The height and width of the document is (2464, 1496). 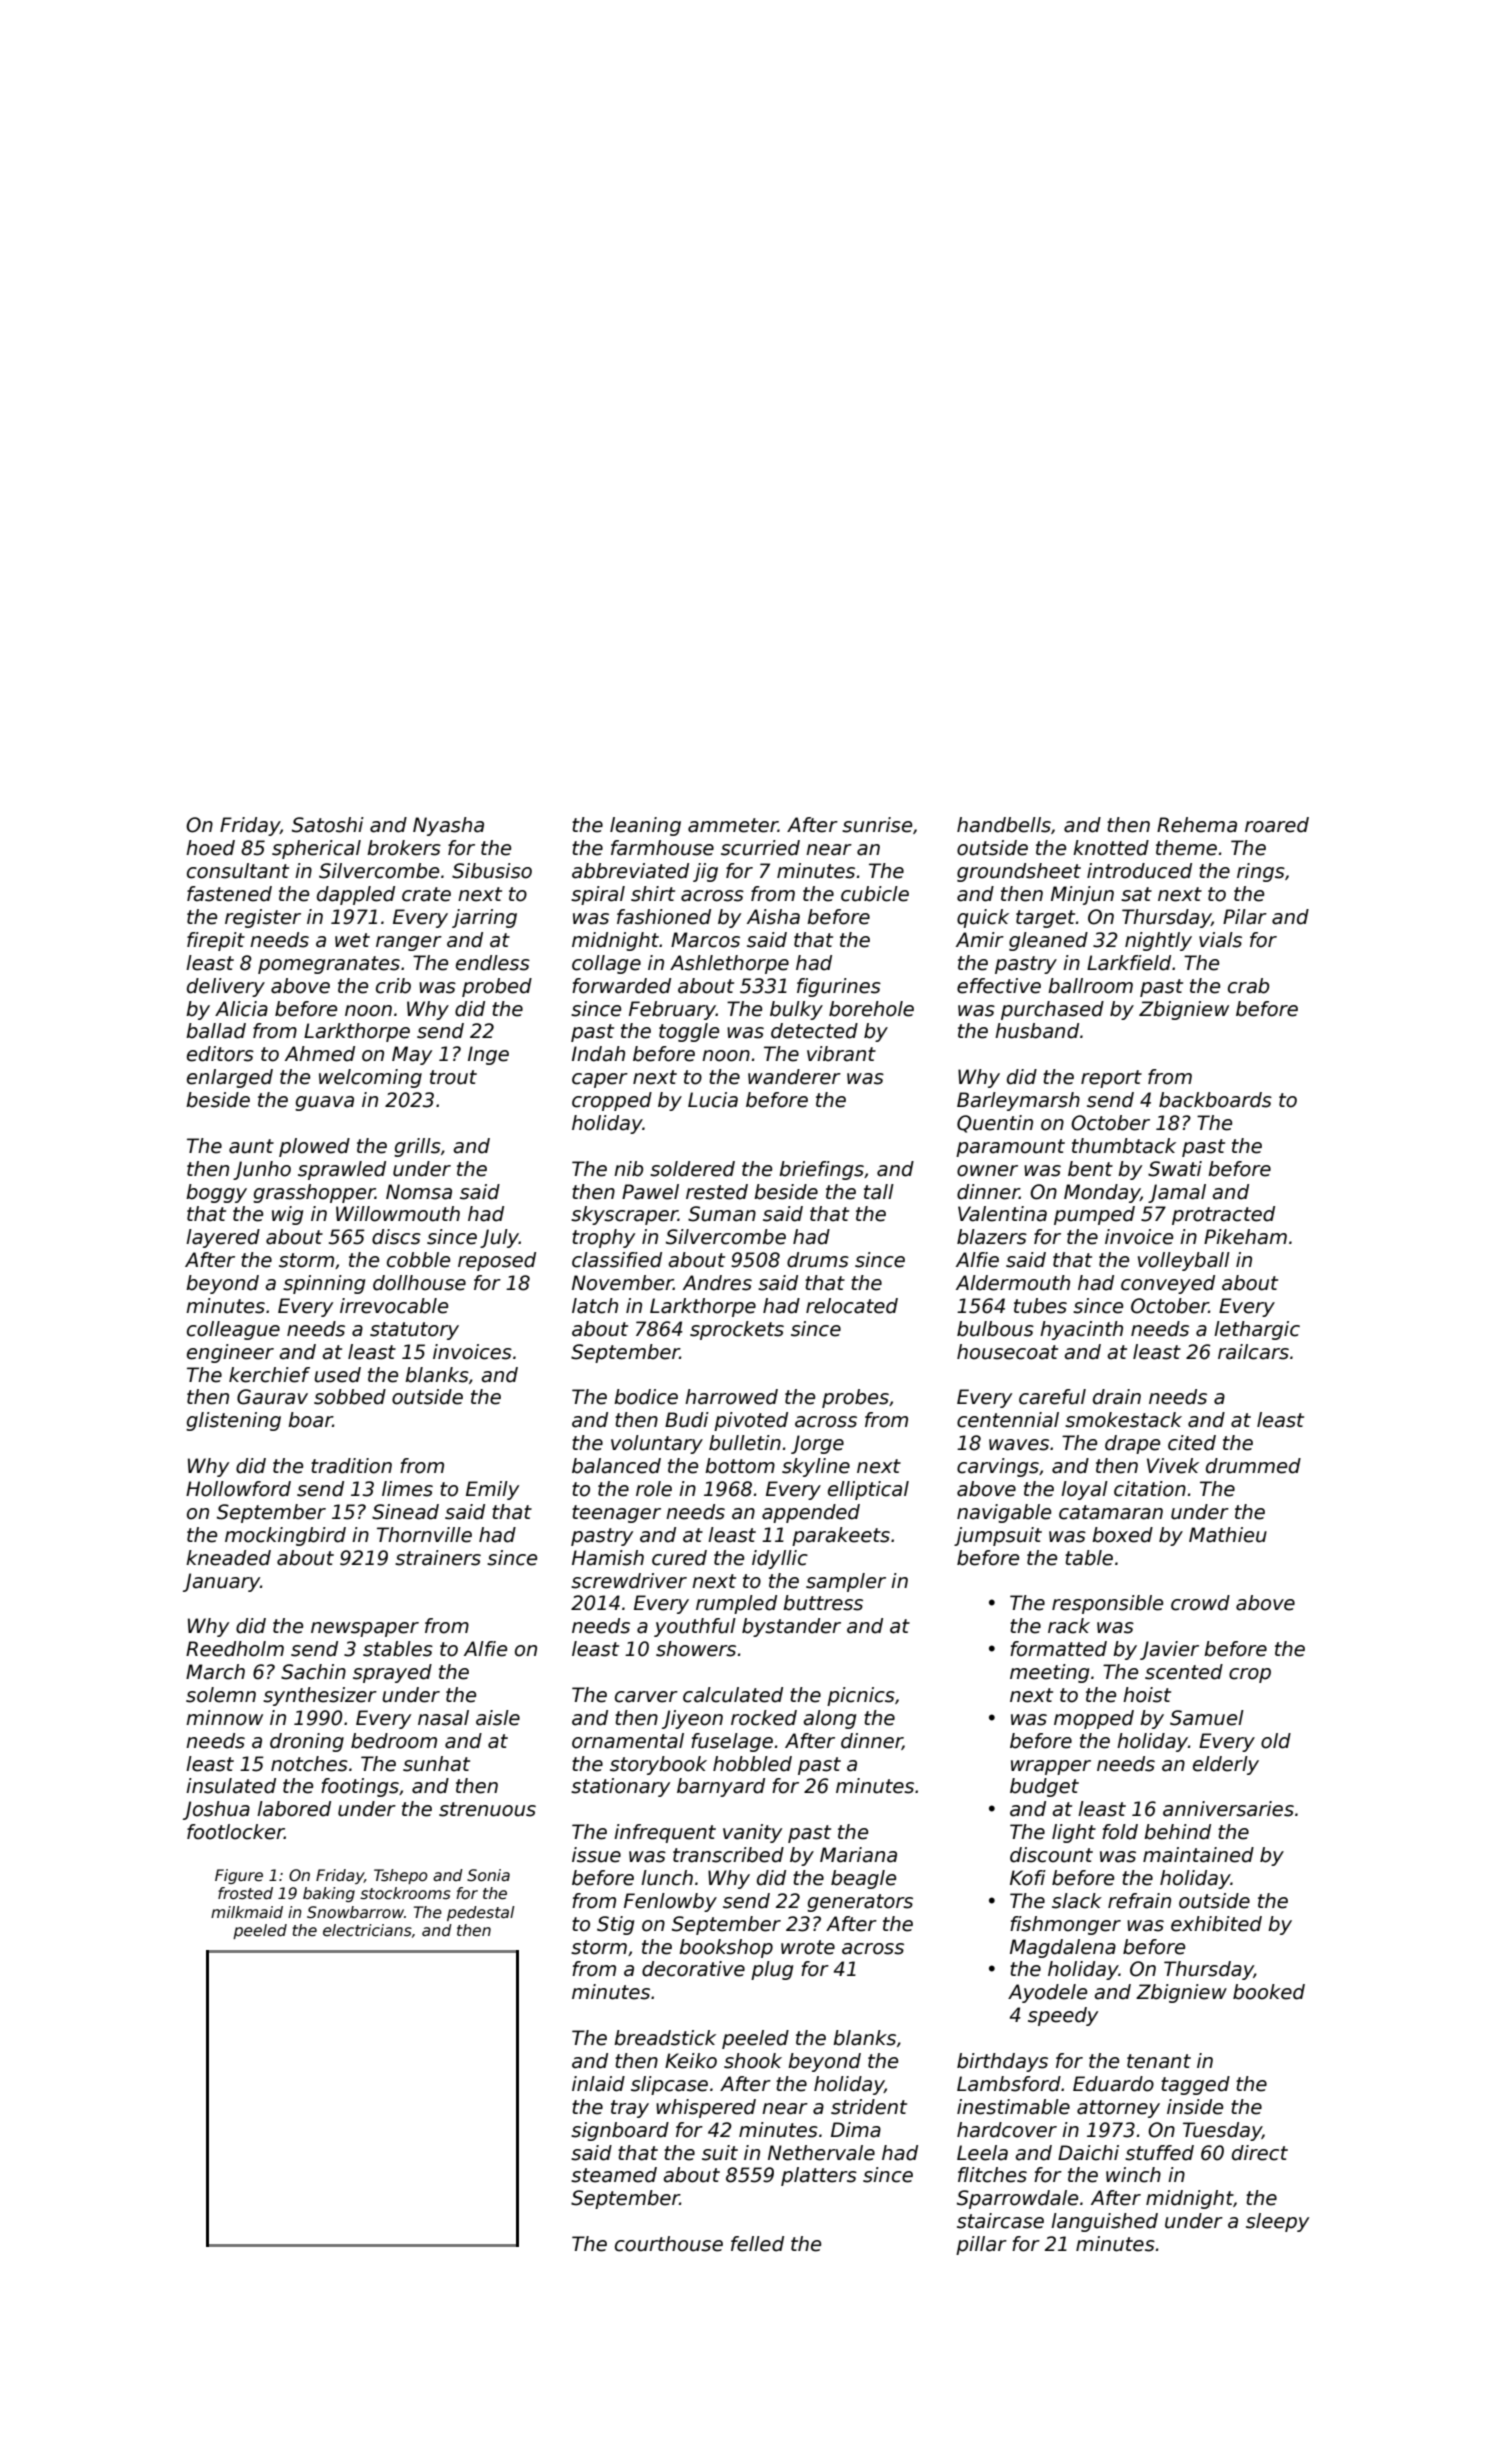 What do you see at coordinates (1197, 825) in the document?
I see `Rehema` at bounding box center [1197, 825].
